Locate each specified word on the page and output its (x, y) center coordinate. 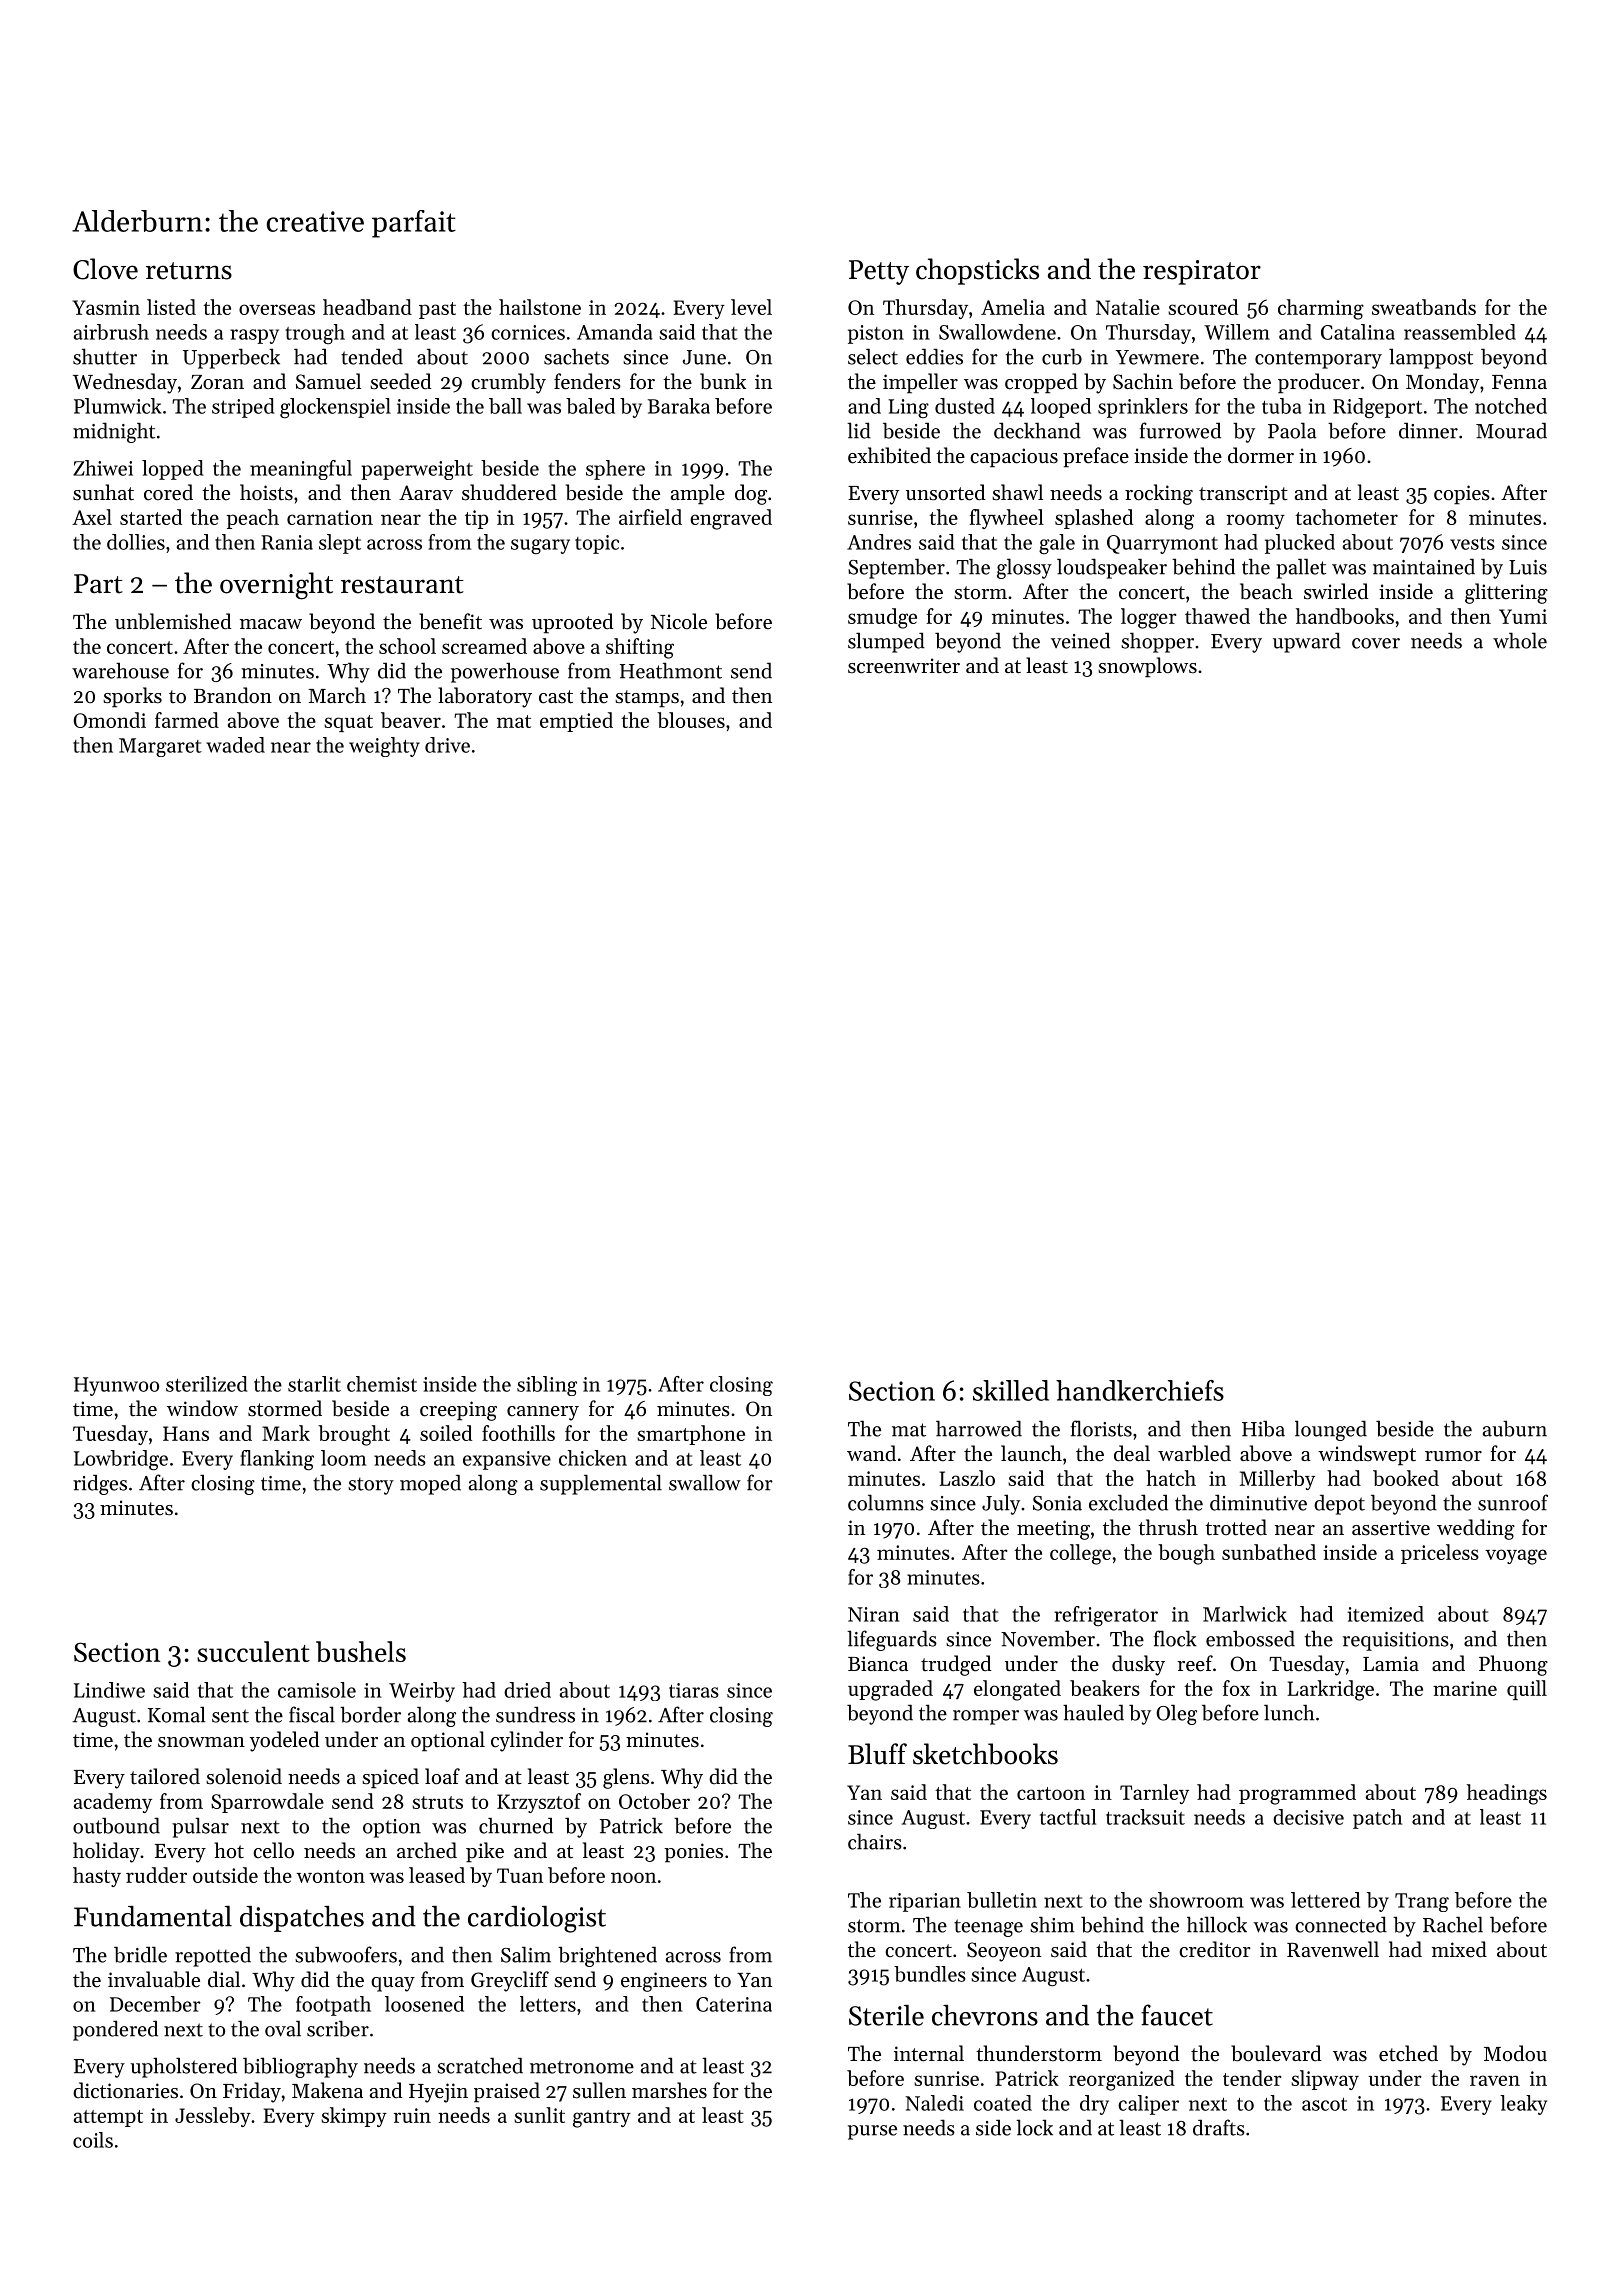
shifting (640, 648)
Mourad (1511, 430)
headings (1507, 1794)
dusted (965, 406)
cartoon (1051, 1793)
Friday (252, 2092)
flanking (277, 1460)
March (337, 695)
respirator (1202, 272)
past (437, 310)
